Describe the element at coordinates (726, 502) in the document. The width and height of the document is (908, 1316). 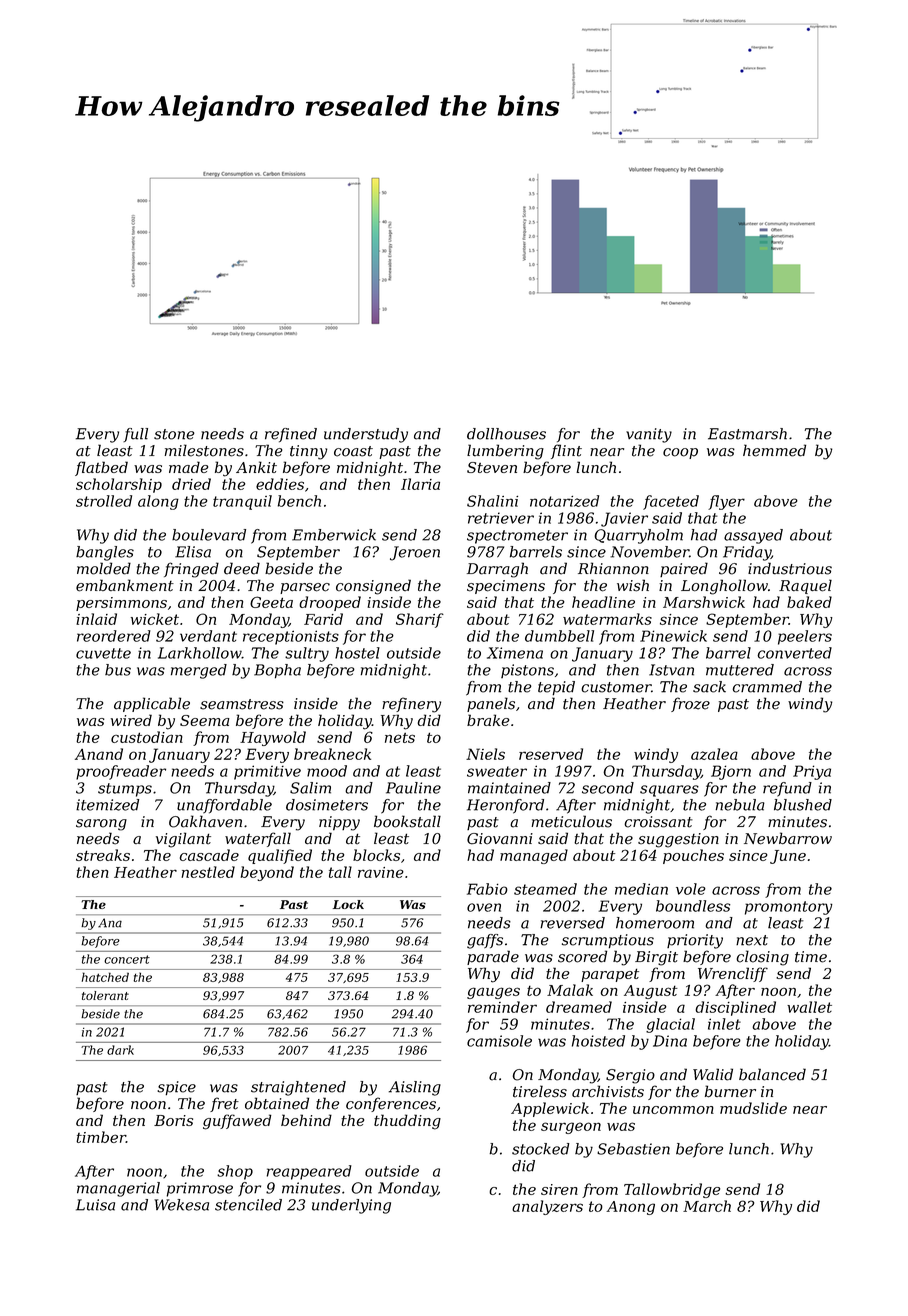
I see `flyer` at that location.
